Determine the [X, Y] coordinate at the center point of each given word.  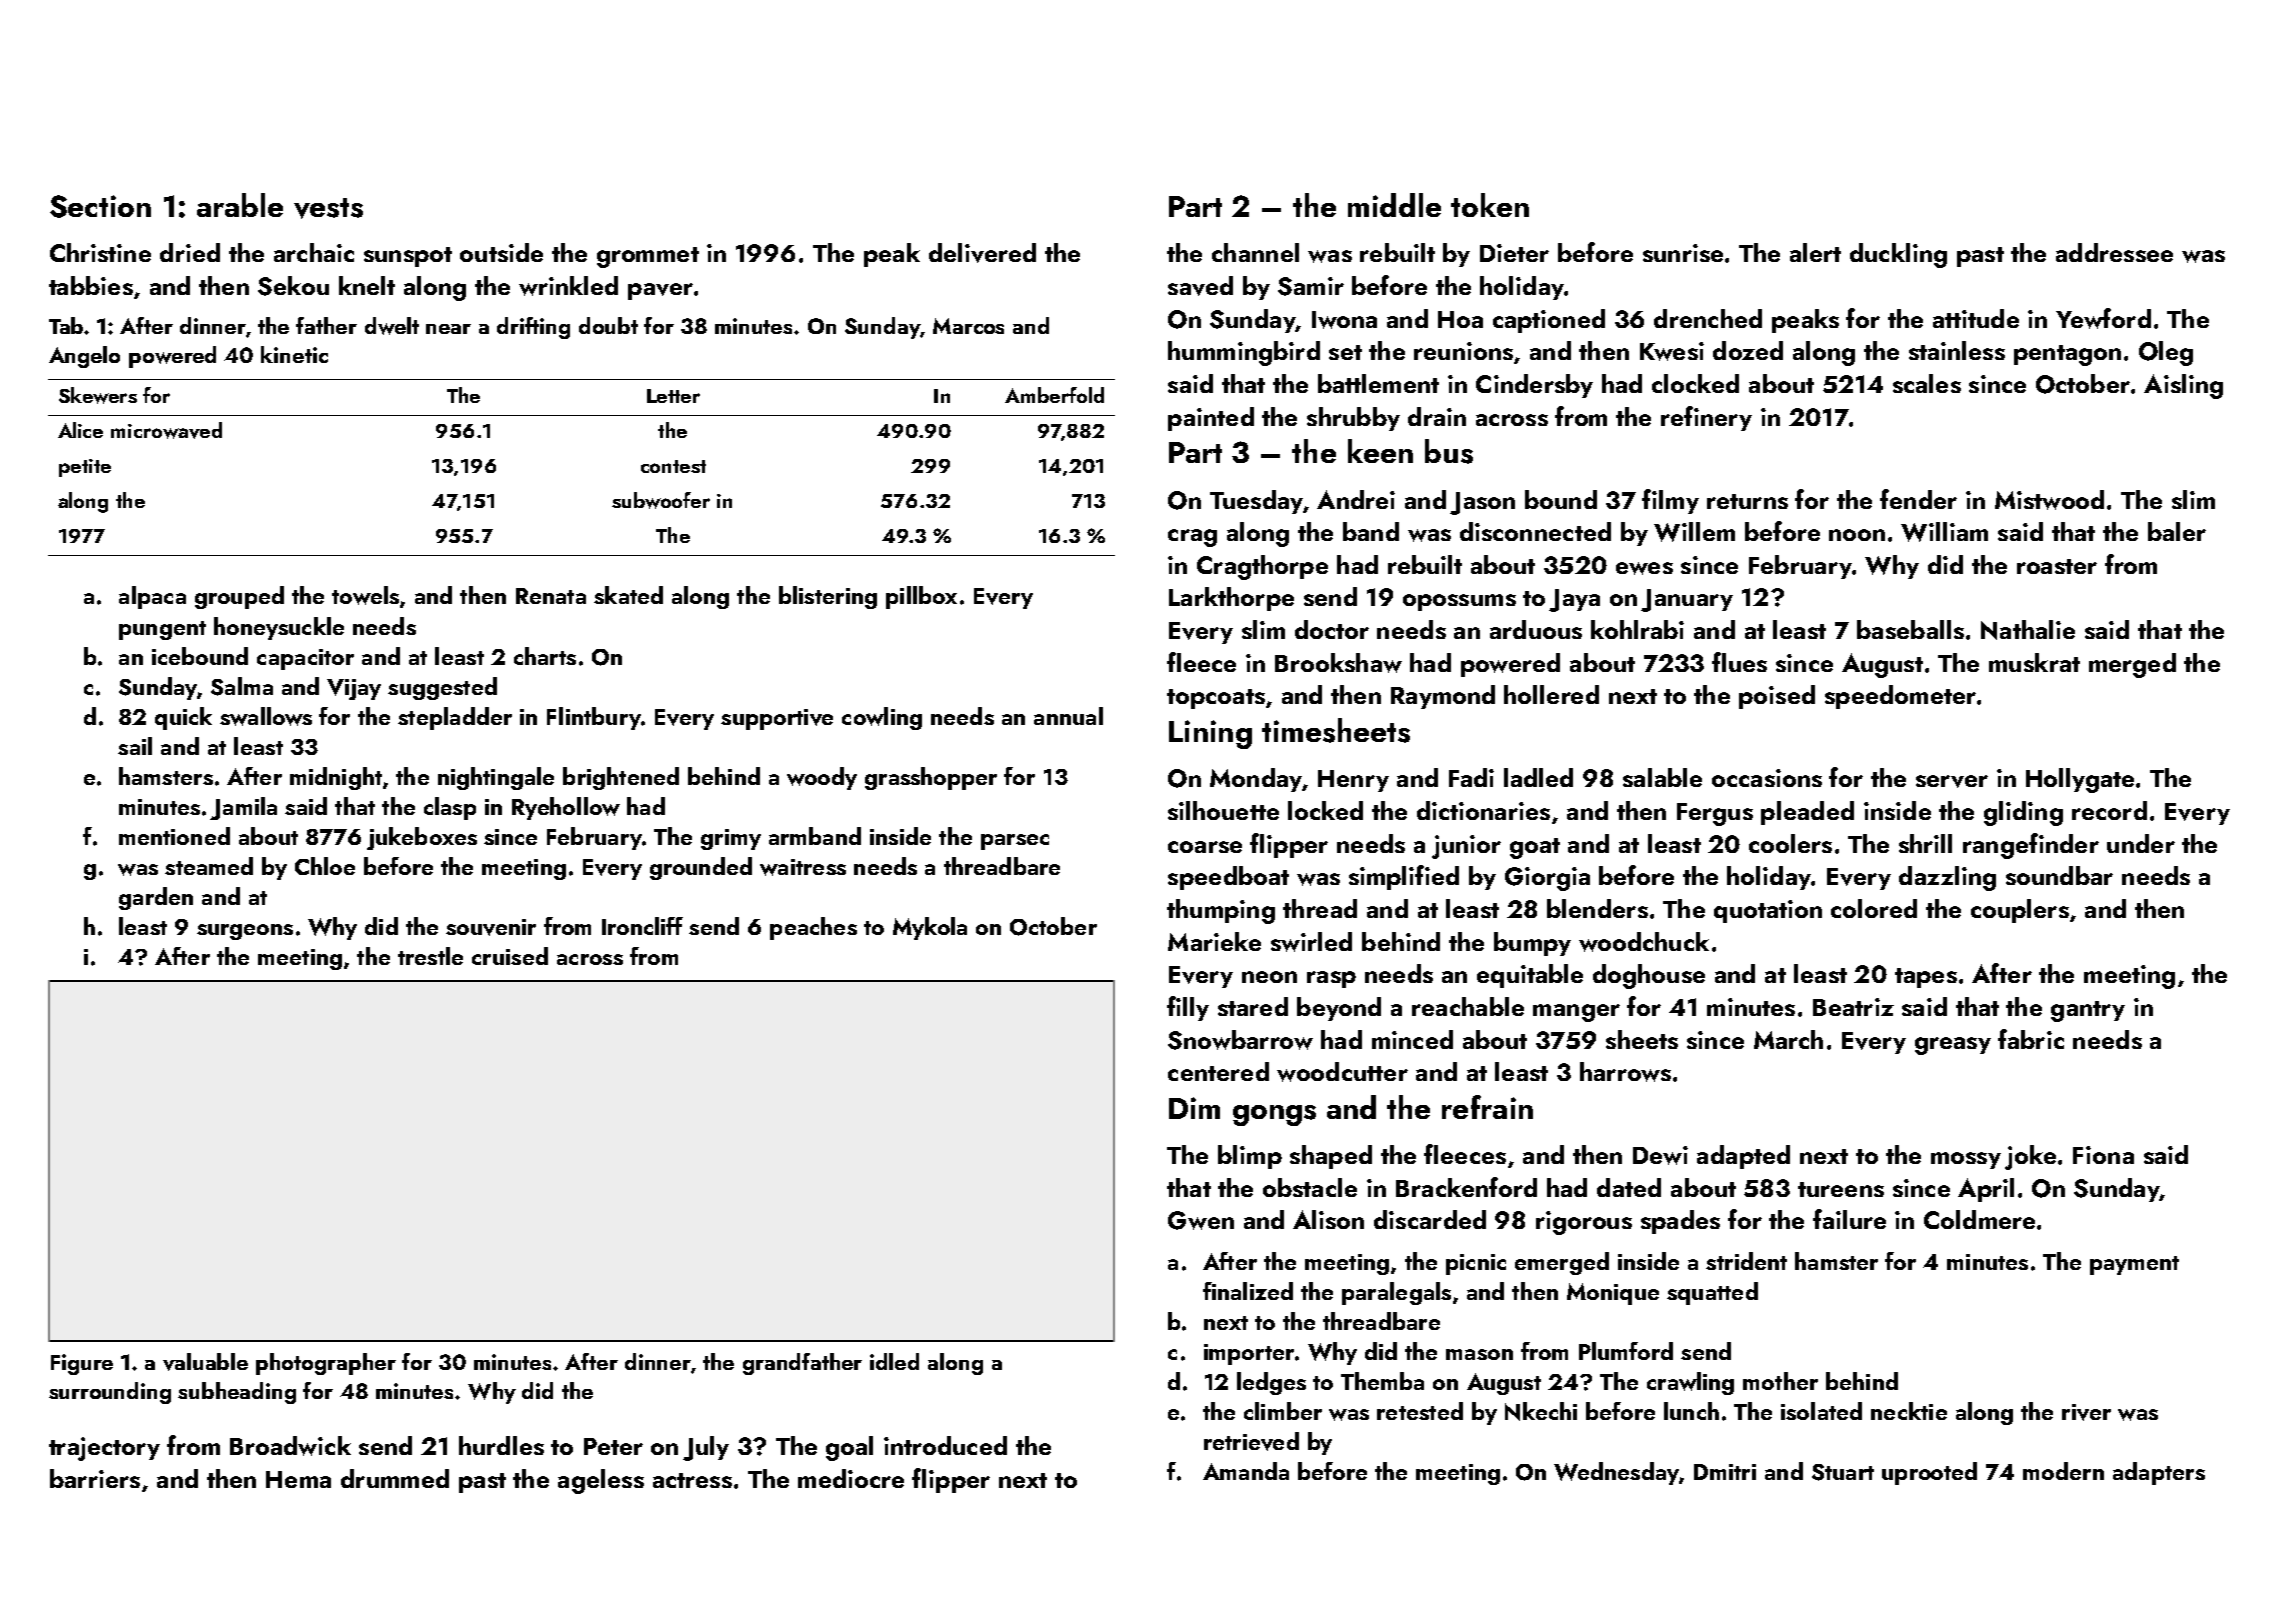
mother [1780, 1381]
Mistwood [2049, 500]
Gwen [1201, 1220]
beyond [1339, 1009]
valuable [205, 1362]
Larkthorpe [1231, 599]
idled [894, 1361]
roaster [2057, 566]
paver [660, 291]
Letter [673, 396]
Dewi [1660, 1155]
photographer [326, 1364]
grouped [239, 597]
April [1986, 1190]
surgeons [245, 932]
